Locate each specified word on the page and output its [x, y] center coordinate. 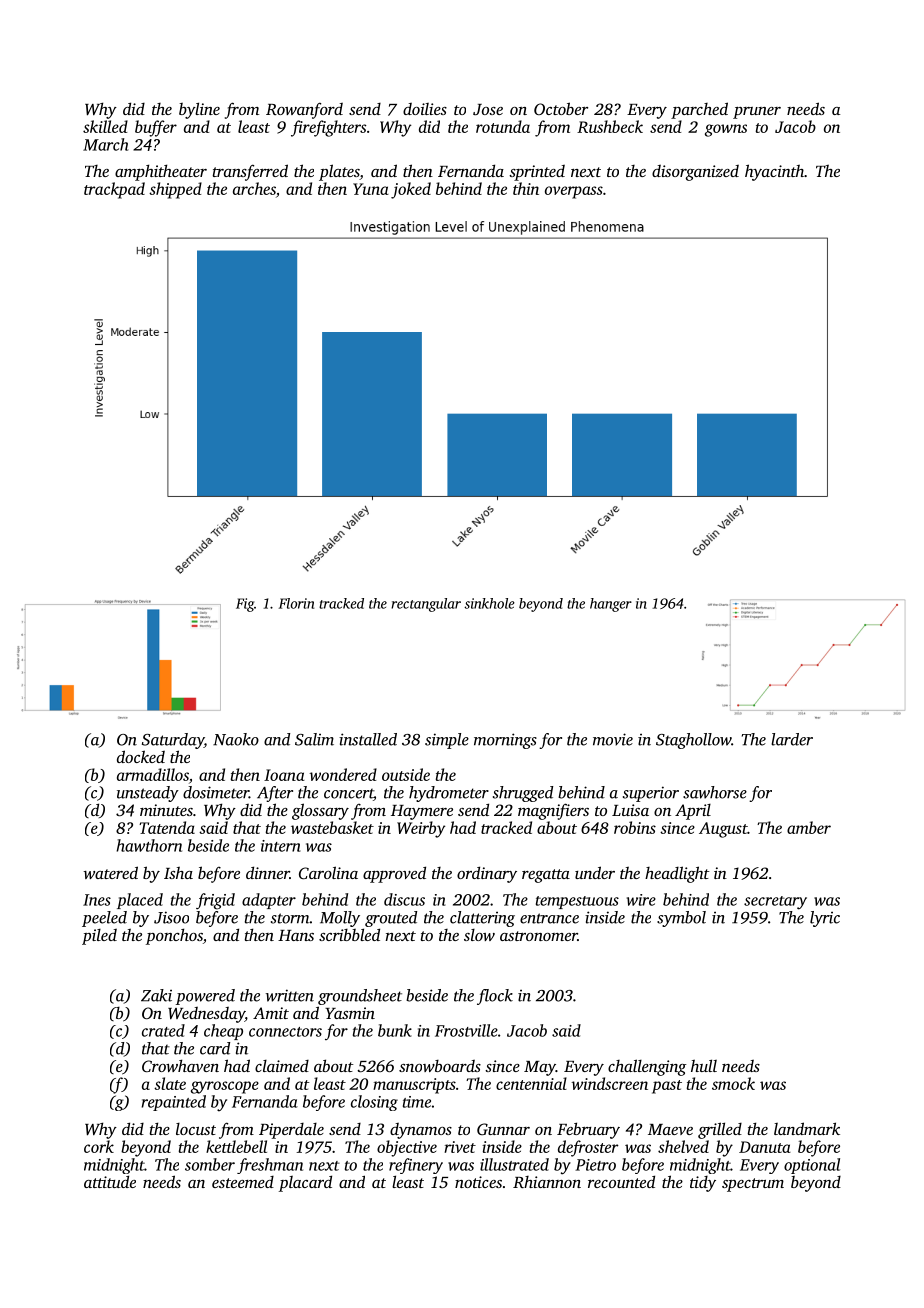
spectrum [753, 1185]
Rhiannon [547, 1182]
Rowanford [304, 110]
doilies [425, 109]
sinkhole [489, 603]
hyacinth [774, 172]
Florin [296, 603]
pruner [757, 113]
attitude [110, 1181]
